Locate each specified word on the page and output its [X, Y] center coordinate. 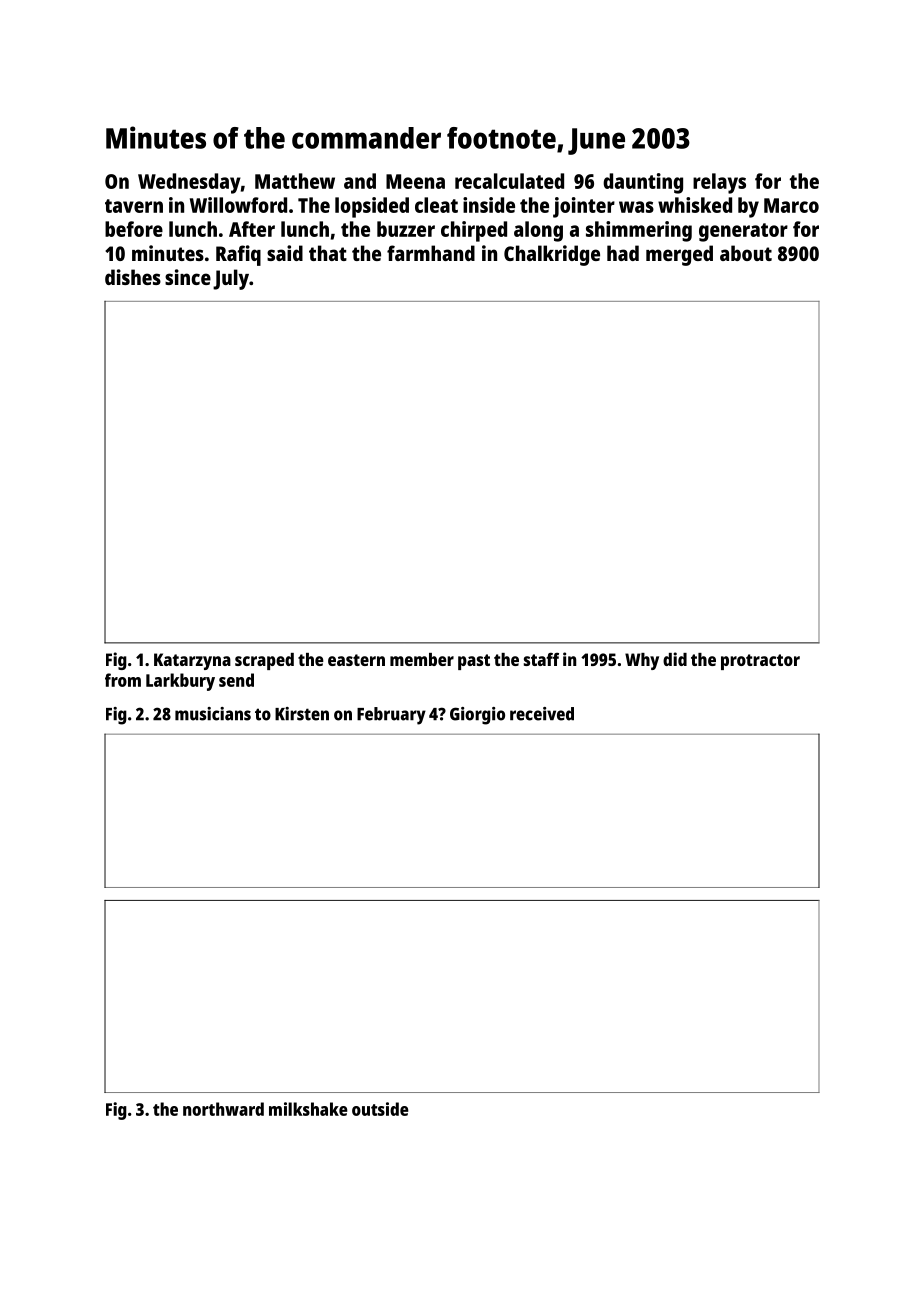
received [542, 714]
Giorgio [477, 716]
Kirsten [302, 714]
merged [679, 255]
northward [223, 1109]
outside [380, 1109]
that [328, 253]
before [134, 229]
